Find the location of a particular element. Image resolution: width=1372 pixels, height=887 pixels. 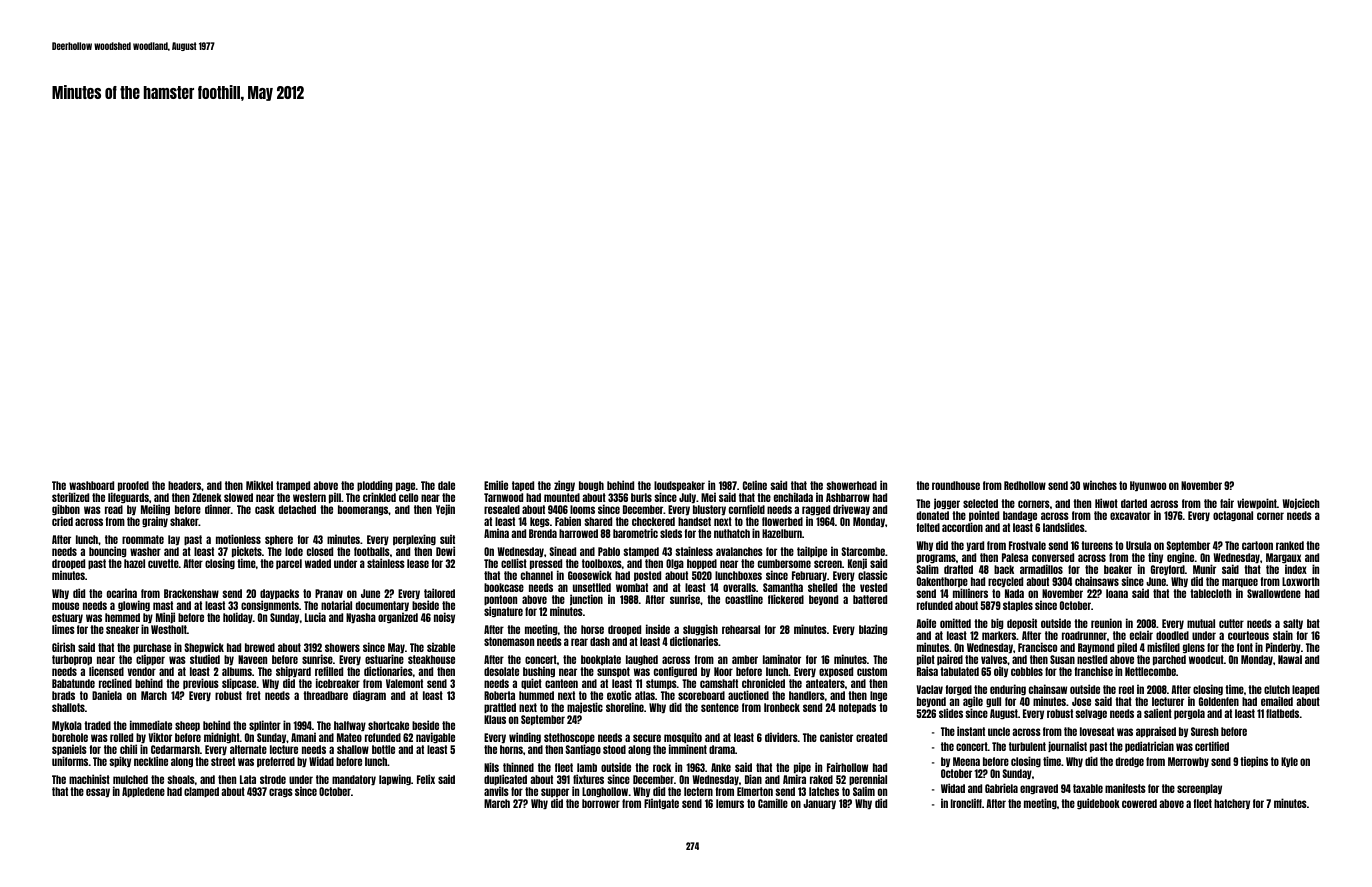

shallots is located at coordinates (68, 707).
